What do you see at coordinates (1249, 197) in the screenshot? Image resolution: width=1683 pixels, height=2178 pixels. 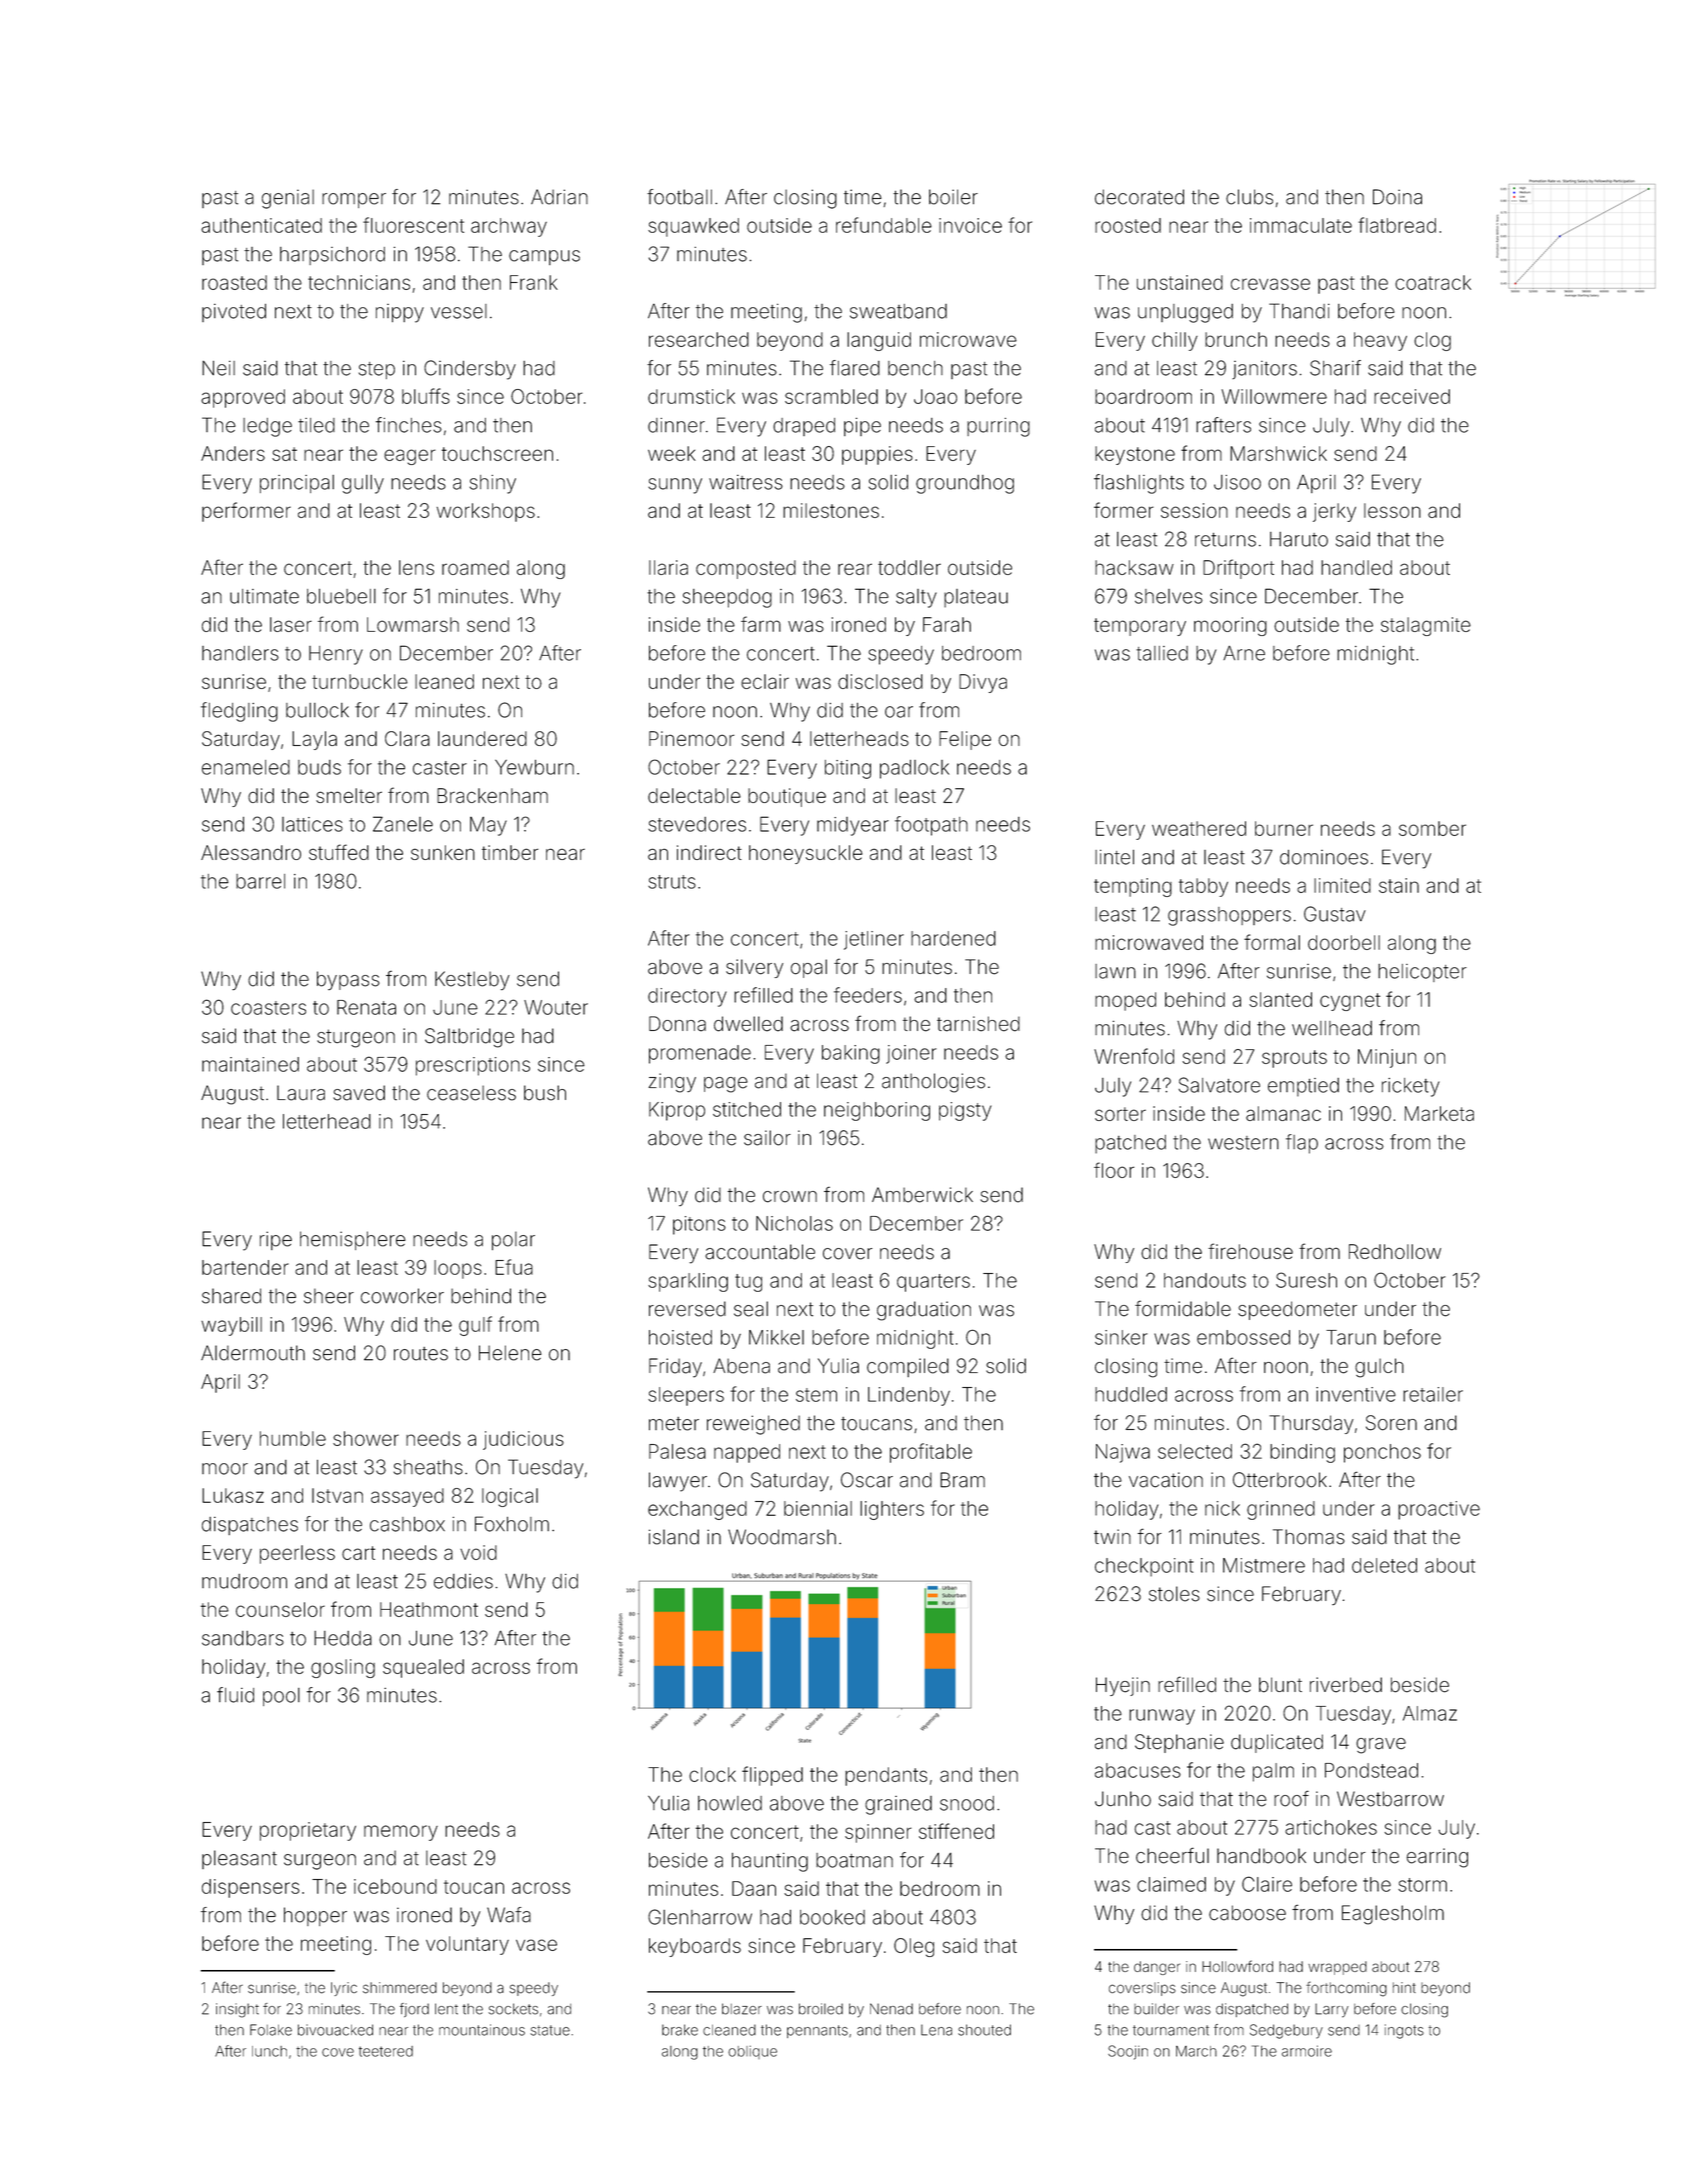 I see `clubs` at bounding box center [1249, 197].
